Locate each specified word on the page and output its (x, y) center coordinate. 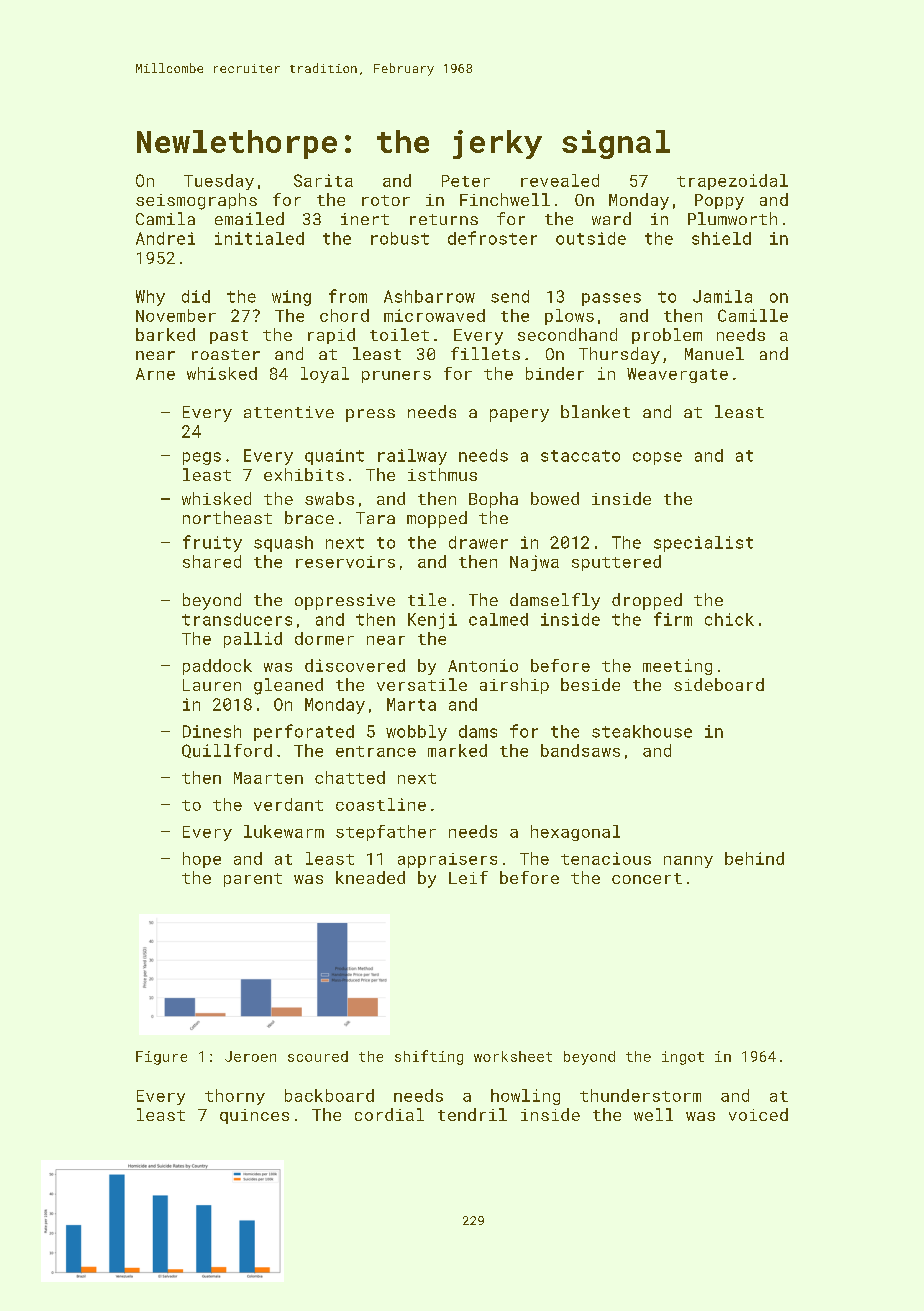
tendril (472, 1114)
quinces (254, 1116)
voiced (758, 1114)
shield (721, 238)
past (229, 337)
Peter (466, 181)
